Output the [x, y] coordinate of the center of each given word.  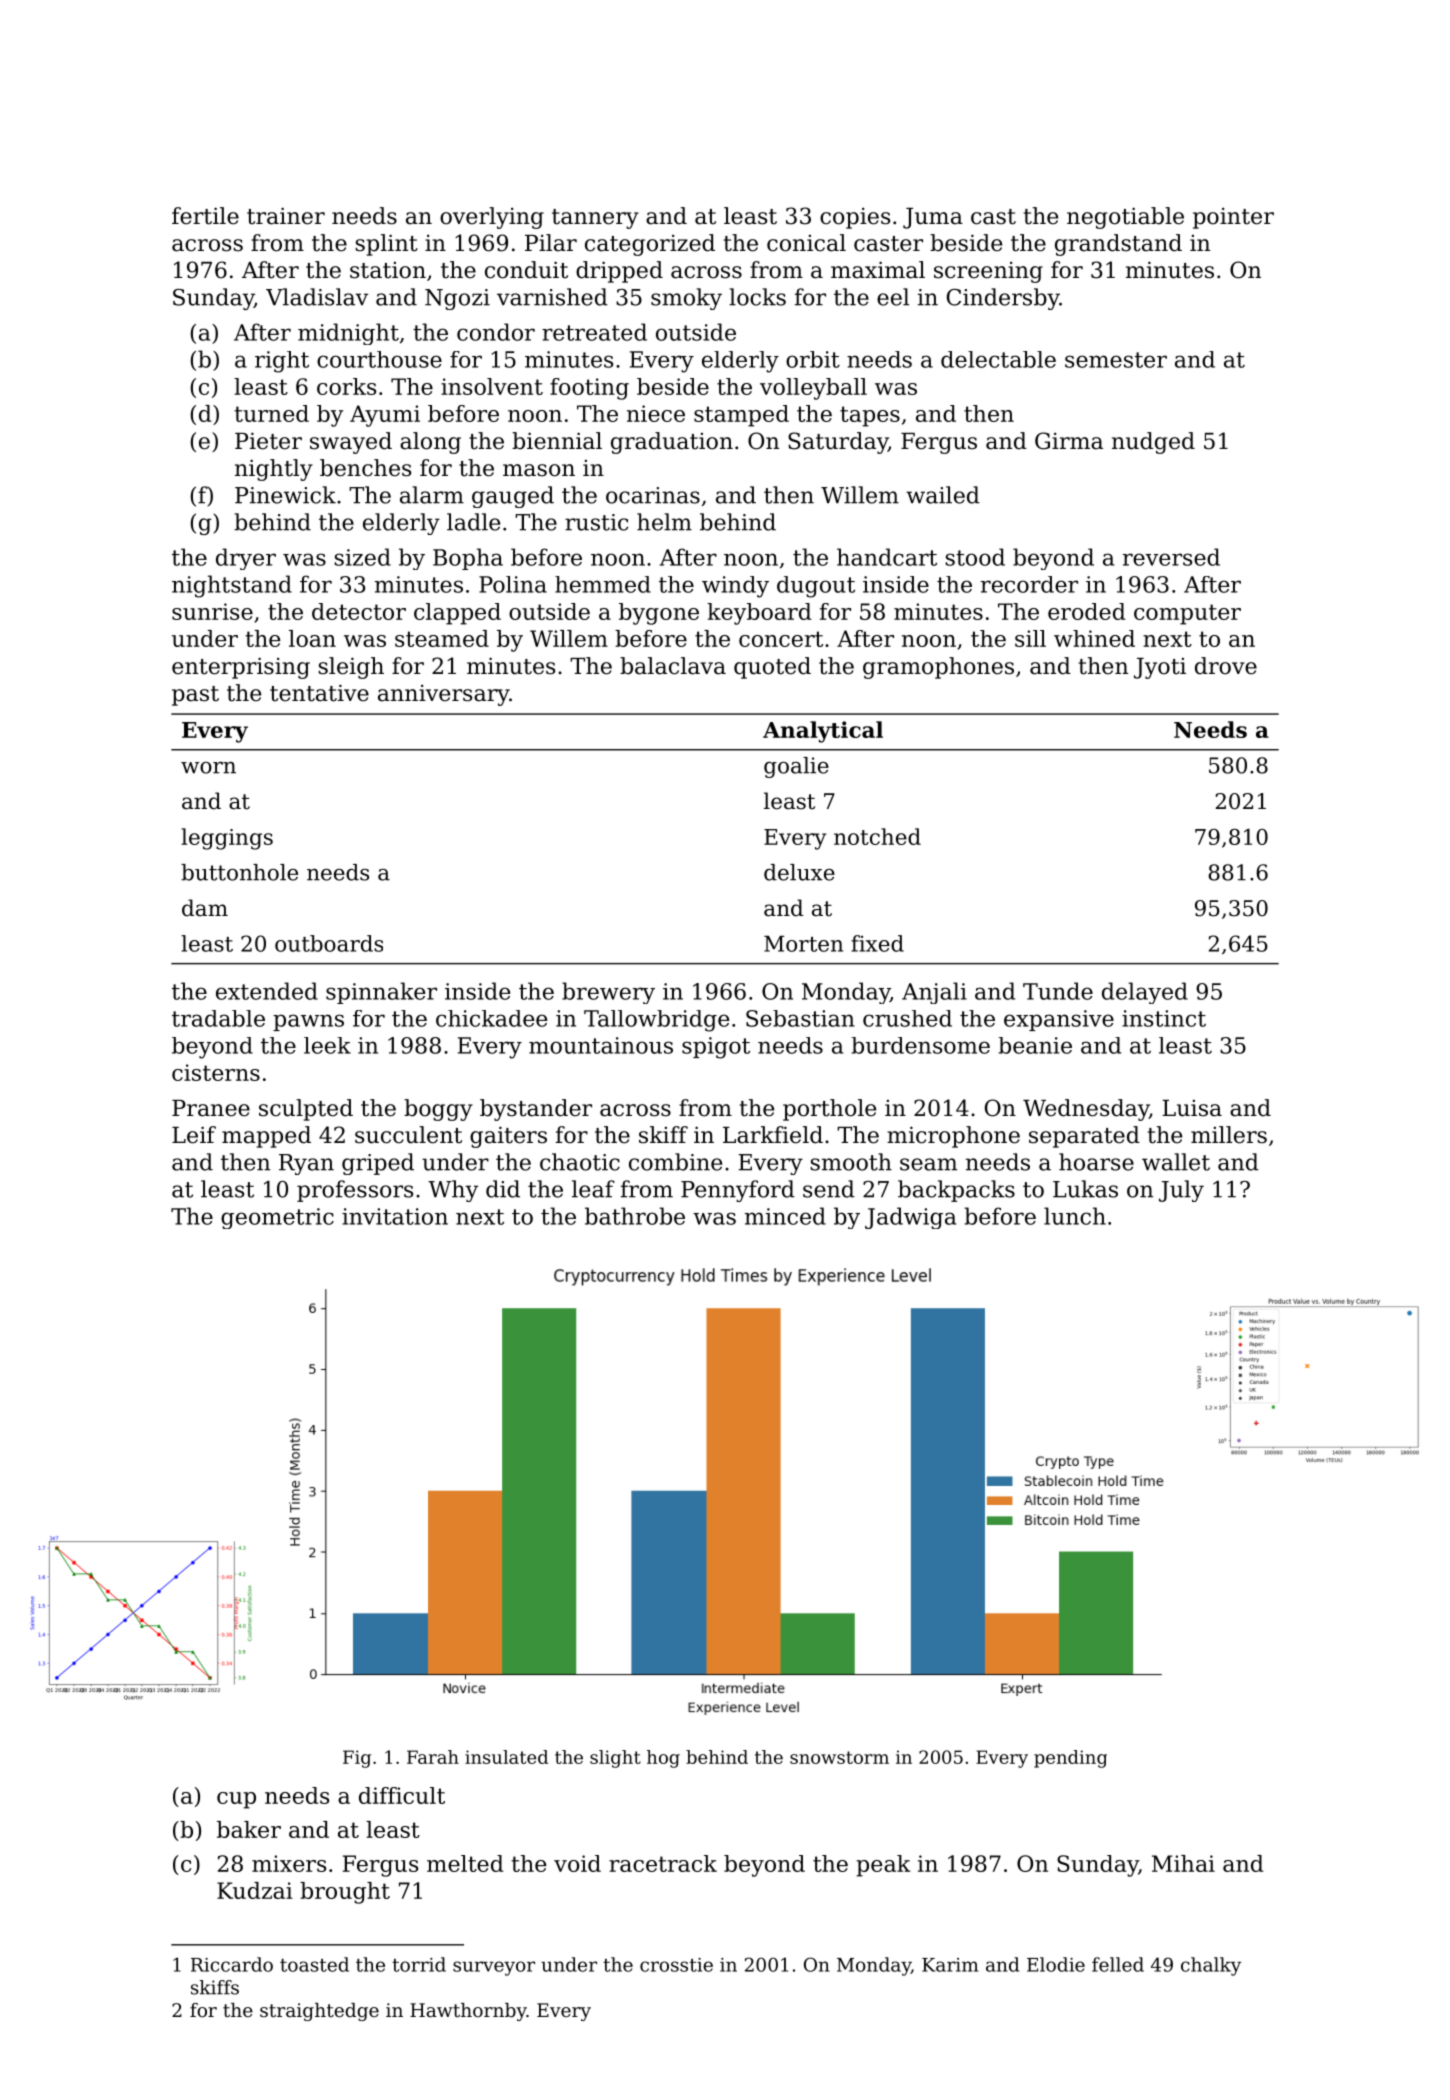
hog [663, 1759]
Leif [194, 1135]
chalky [1211, 1966]
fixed [877, 943]
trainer [286, 216]
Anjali [934, 993]
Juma [933, 218]
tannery [595, 219]
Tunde [1058, 991]
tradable [218, 1018]
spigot [716, 1048]
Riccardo [232, 1964]
